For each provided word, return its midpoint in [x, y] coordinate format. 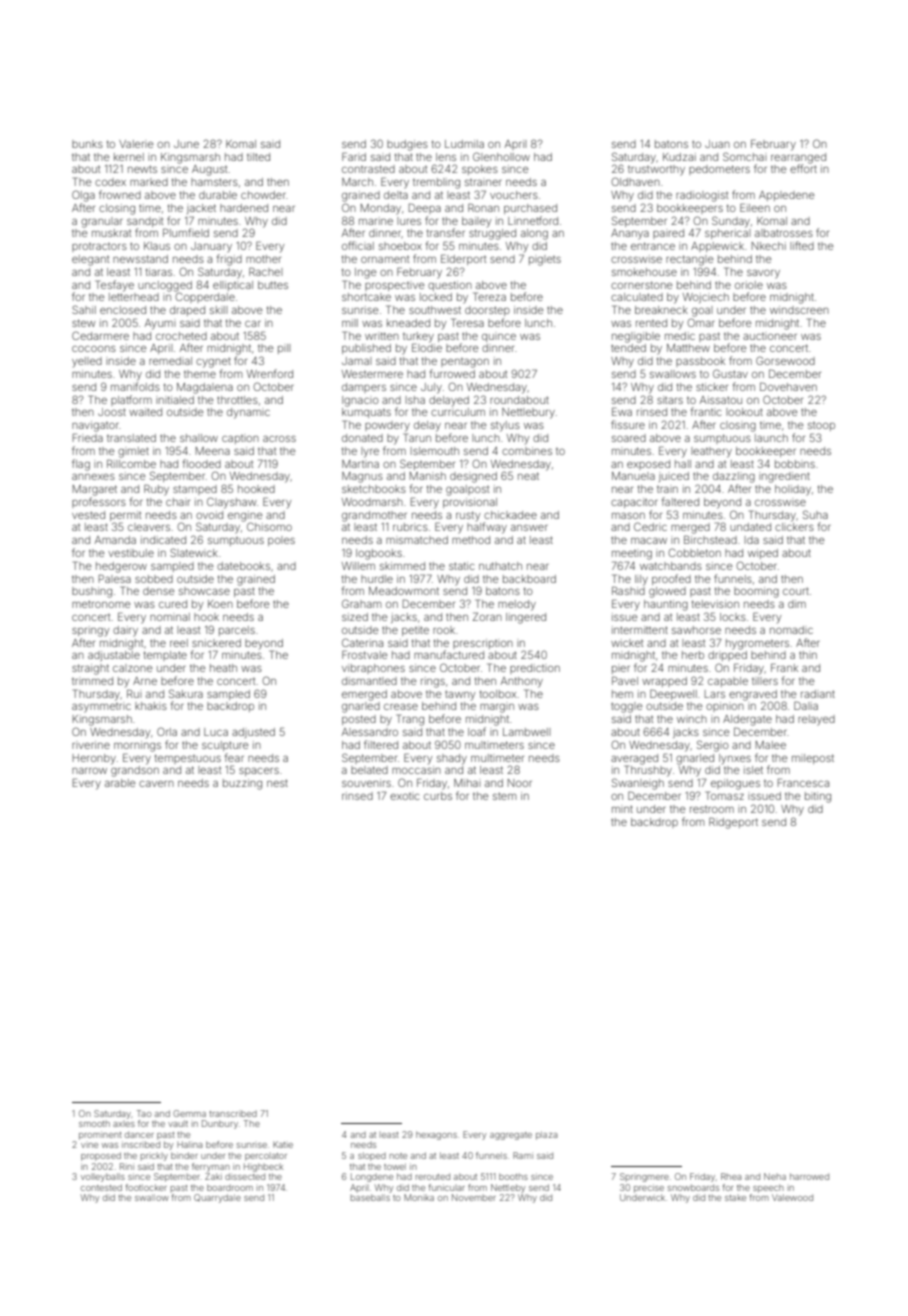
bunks [87, 144]
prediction [535, 669]
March [357, 182]
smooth [94, 1124]
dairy [125, 631]
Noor [520, 783]
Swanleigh [638, 784]
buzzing [242, 784]
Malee [771, 745]
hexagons [436, 1135]
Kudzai [679, 157]
